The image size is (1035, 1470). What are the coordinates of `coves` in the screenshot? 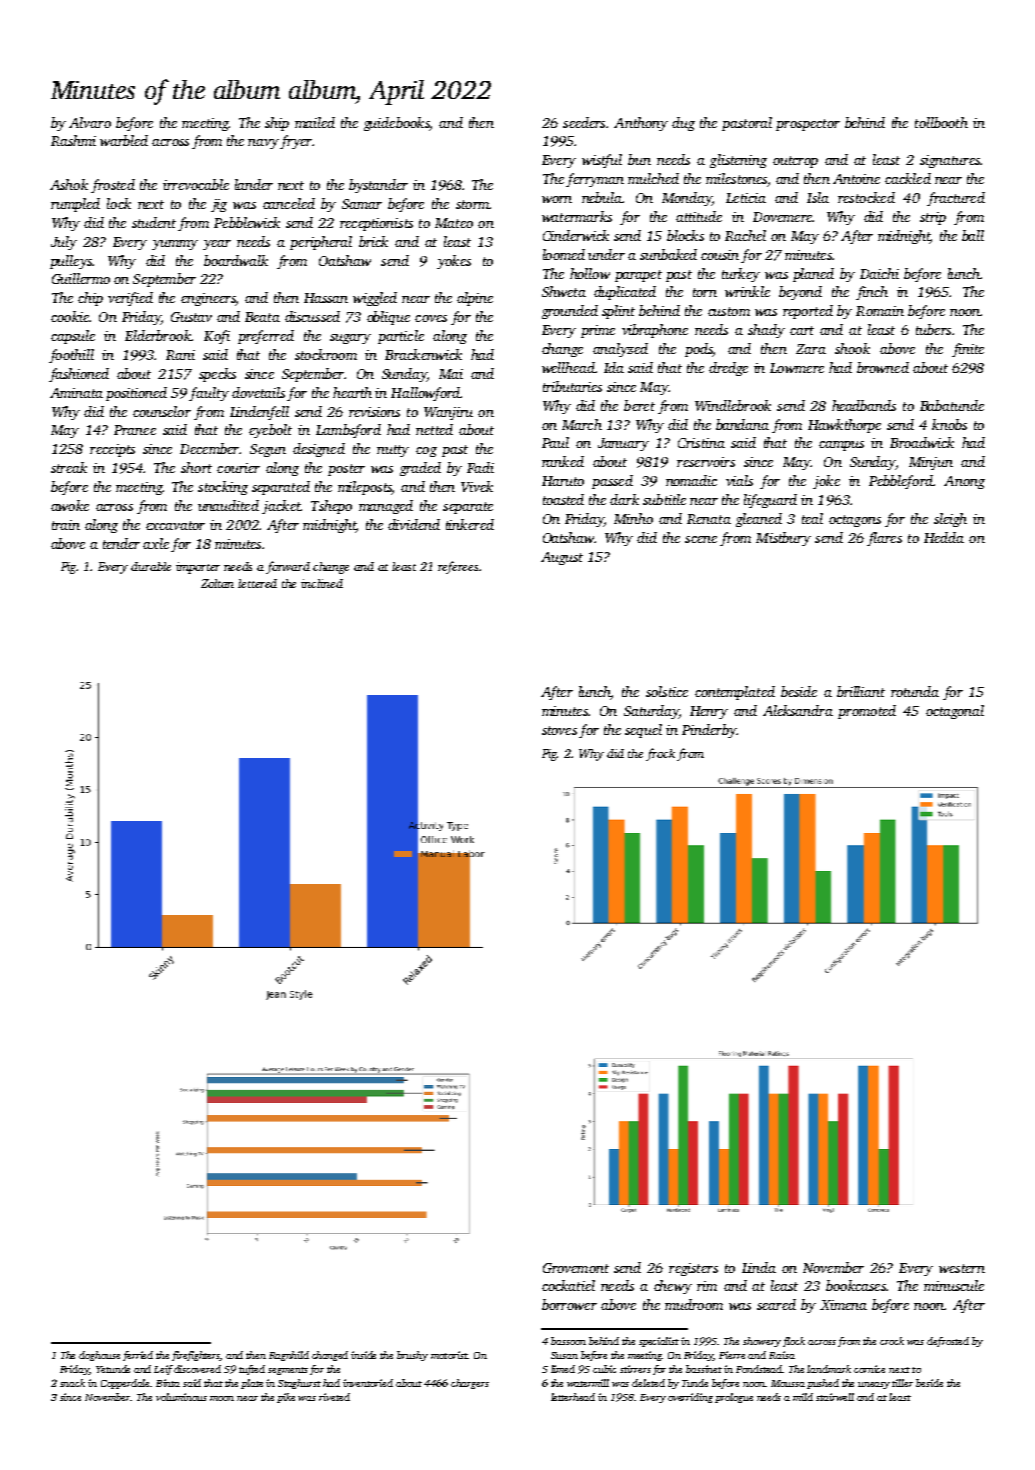 It's located at (431, 318).
